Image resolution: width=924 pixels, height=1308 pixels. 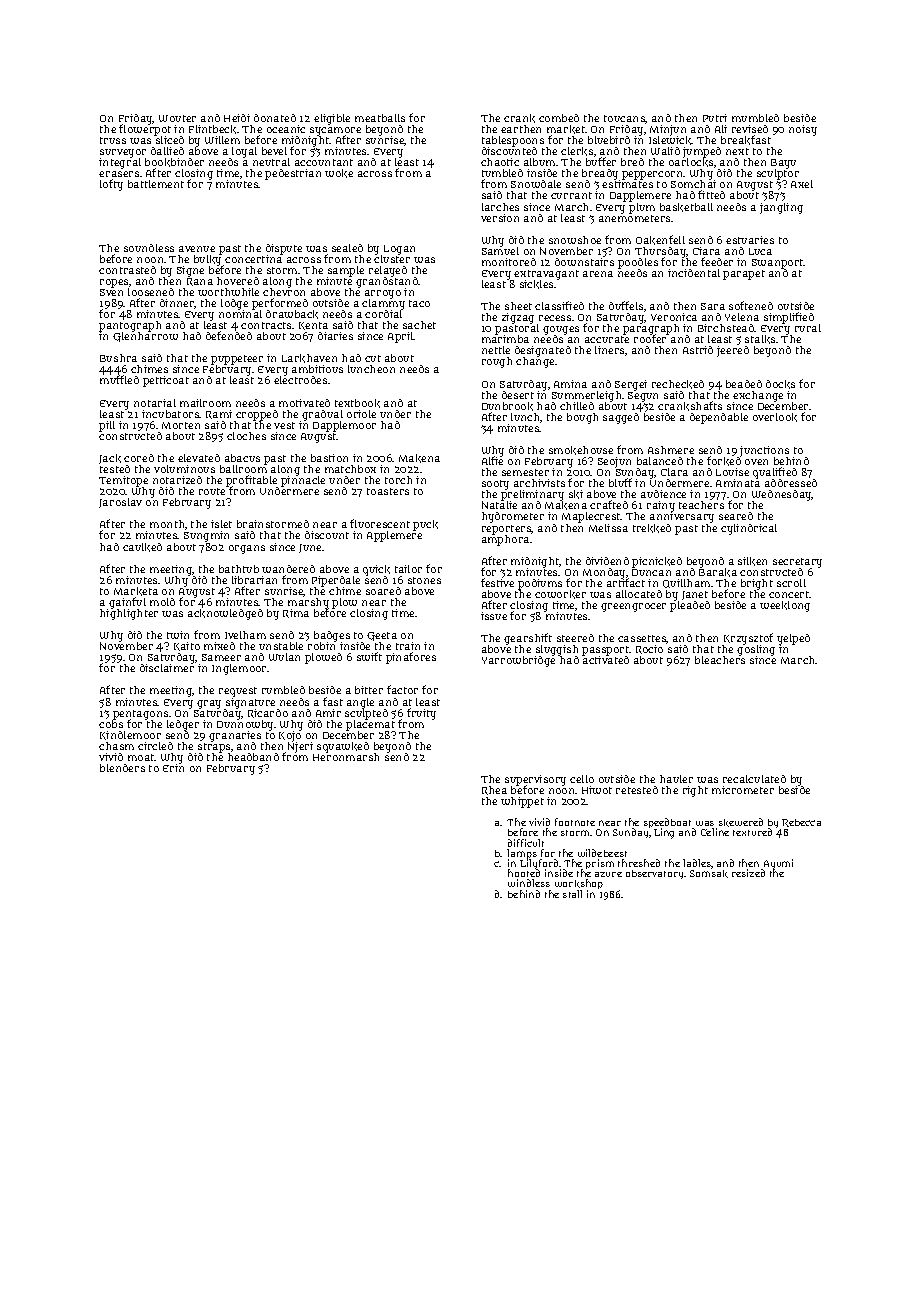 I want to click on accountant, so click(x=324, y=162).
